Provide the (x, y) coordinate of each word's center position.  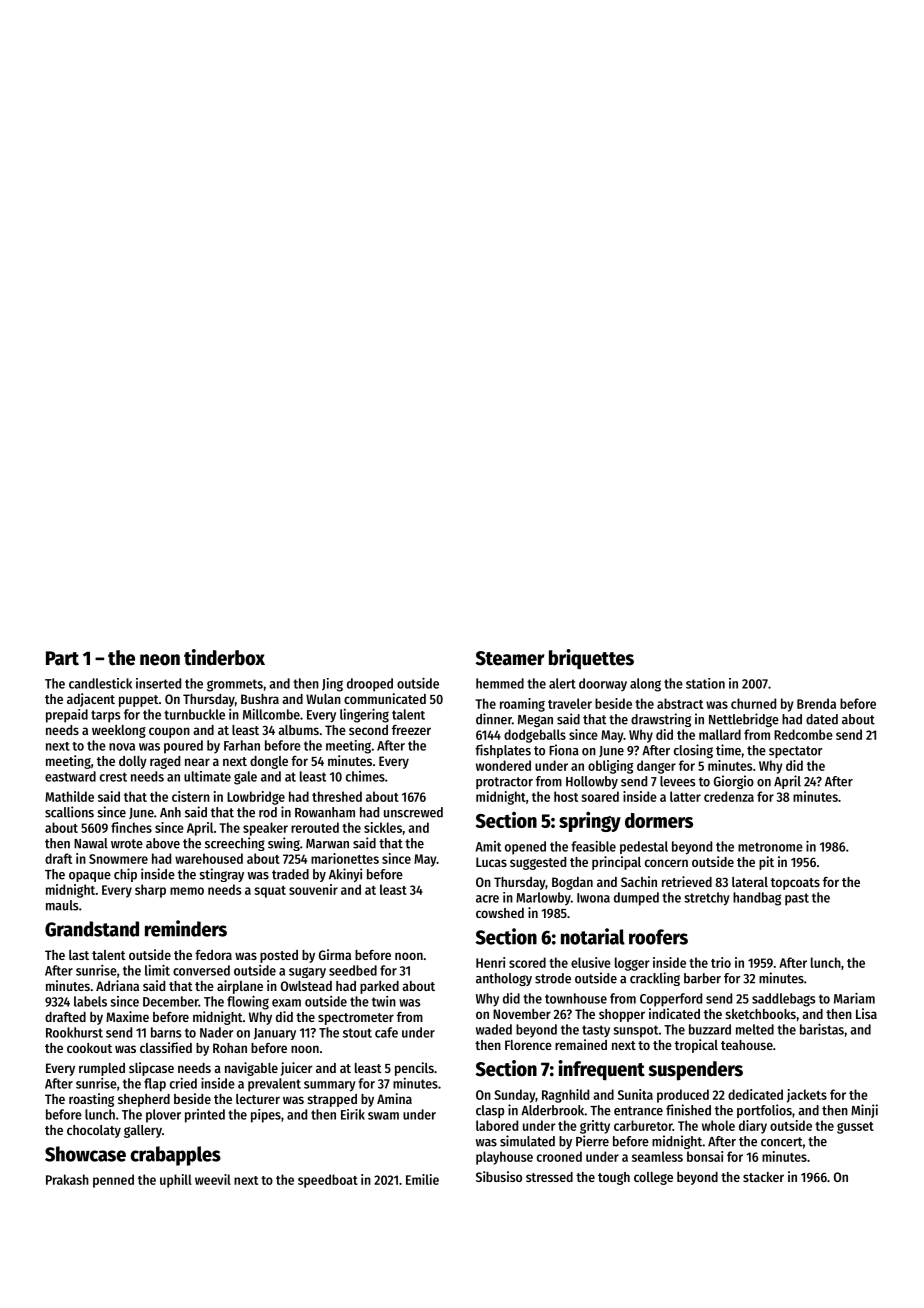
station (705, 683)
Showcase (85, 1154)
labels (90, 1001)
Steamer (510, 658)
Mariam (854, 998)
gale (245, 778)
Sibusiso (499, 1176)
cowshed (500, 913)
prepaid (67, 716)
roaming (522, 705)
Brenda (816, 703)
